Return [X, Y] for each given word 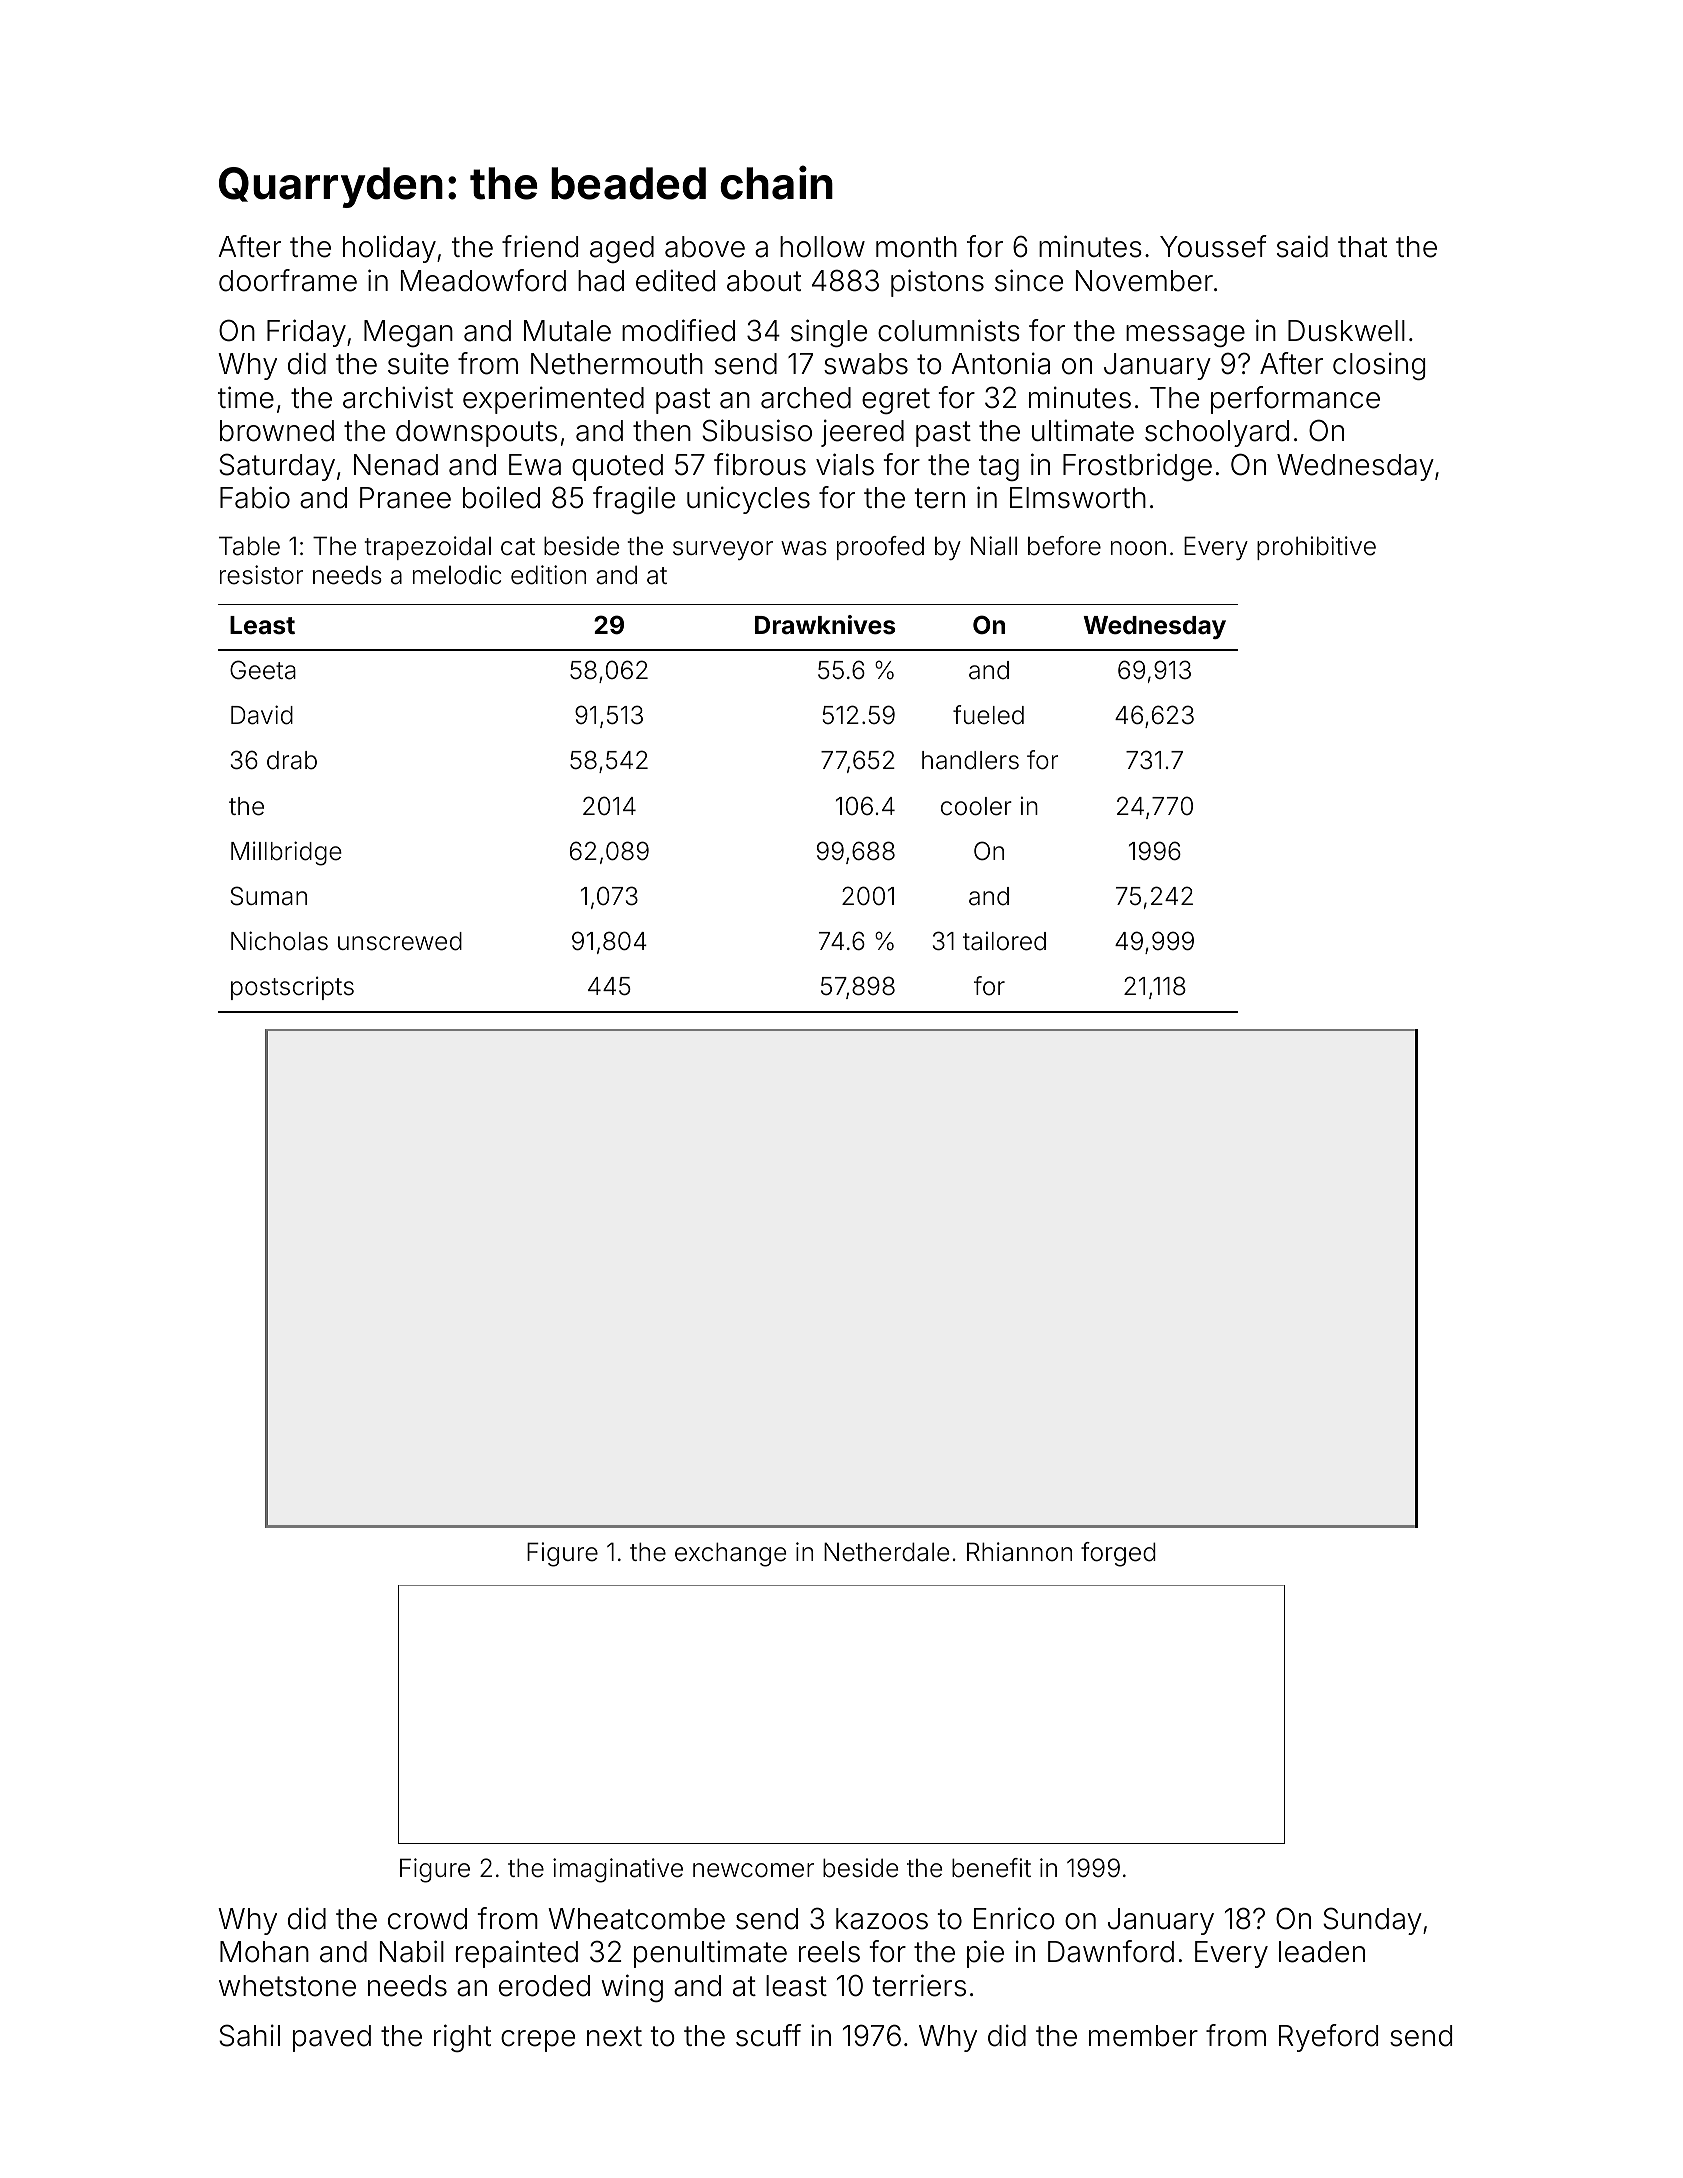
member [1143, 2036]
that [1362, 247]
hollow [822, 247]
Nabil [412, 1951]
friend [540, 246]
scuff [768, 2035]
